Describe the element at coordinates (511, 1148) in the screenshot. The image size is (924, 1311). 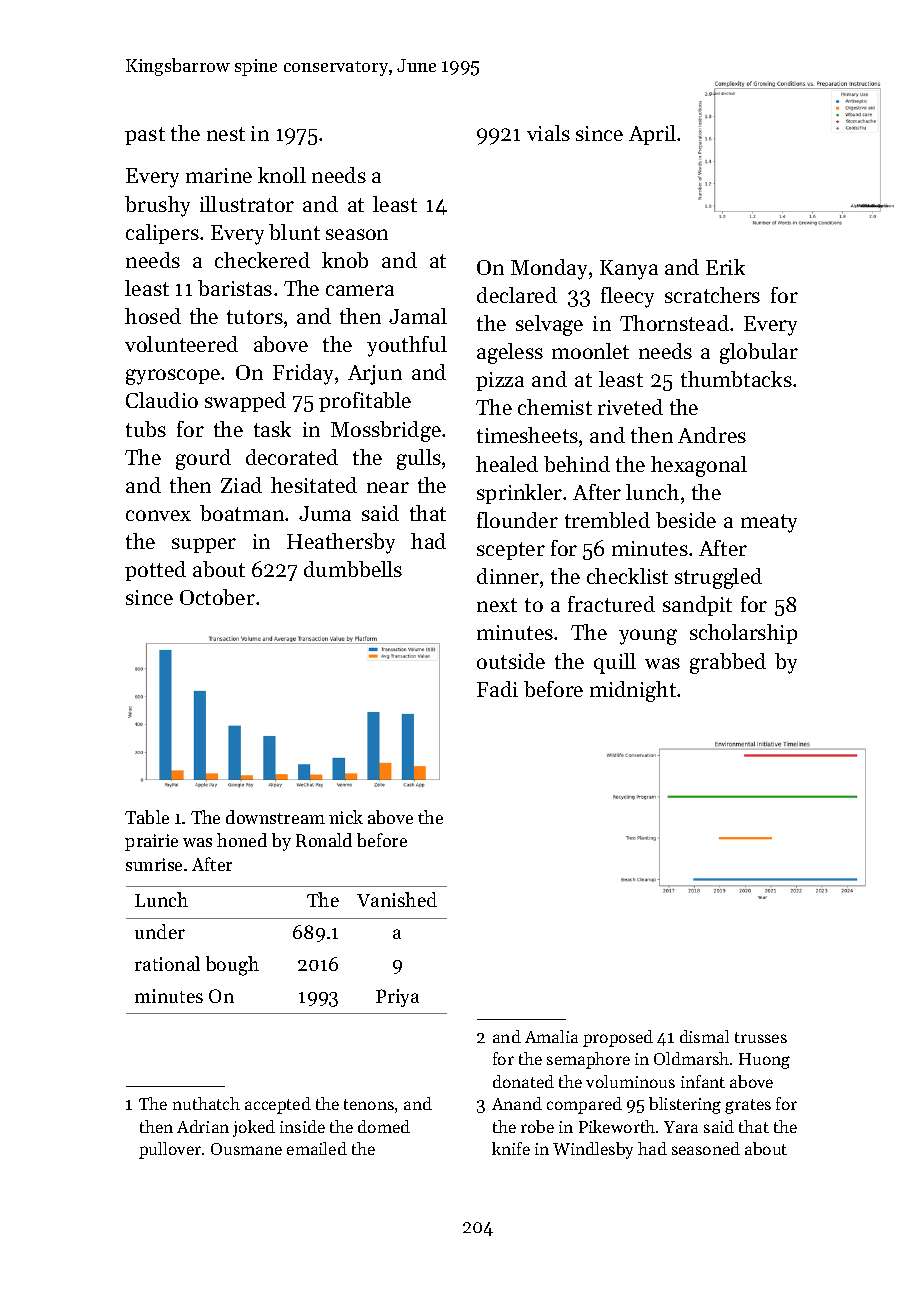
I see `knife` at that location.
